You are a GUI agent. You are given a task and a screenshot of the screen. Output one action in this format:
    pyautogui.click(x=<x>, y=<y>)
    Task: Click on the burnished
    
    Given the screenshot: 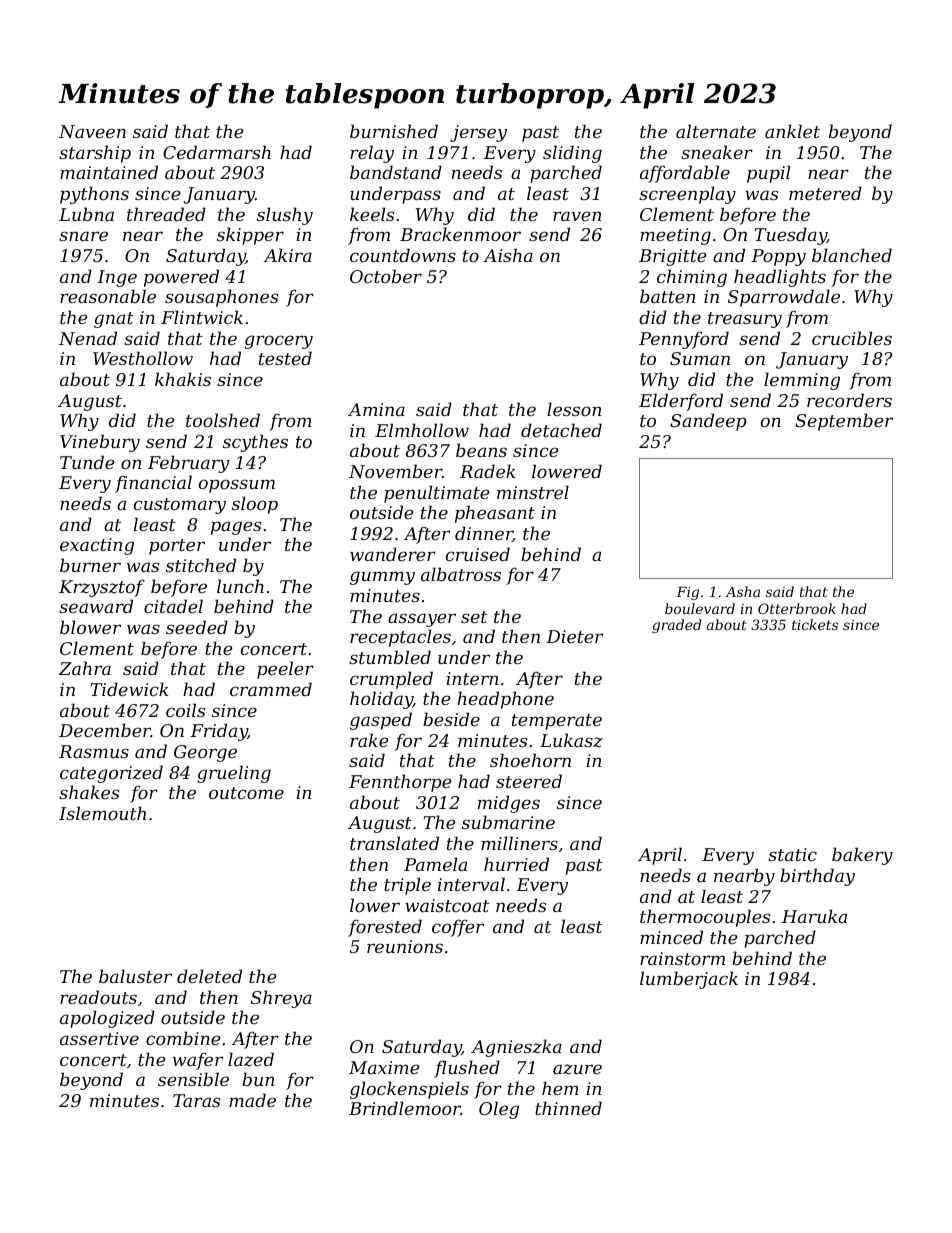 What is the action you would take?
    pyautogui.click(x=394, y=131)
